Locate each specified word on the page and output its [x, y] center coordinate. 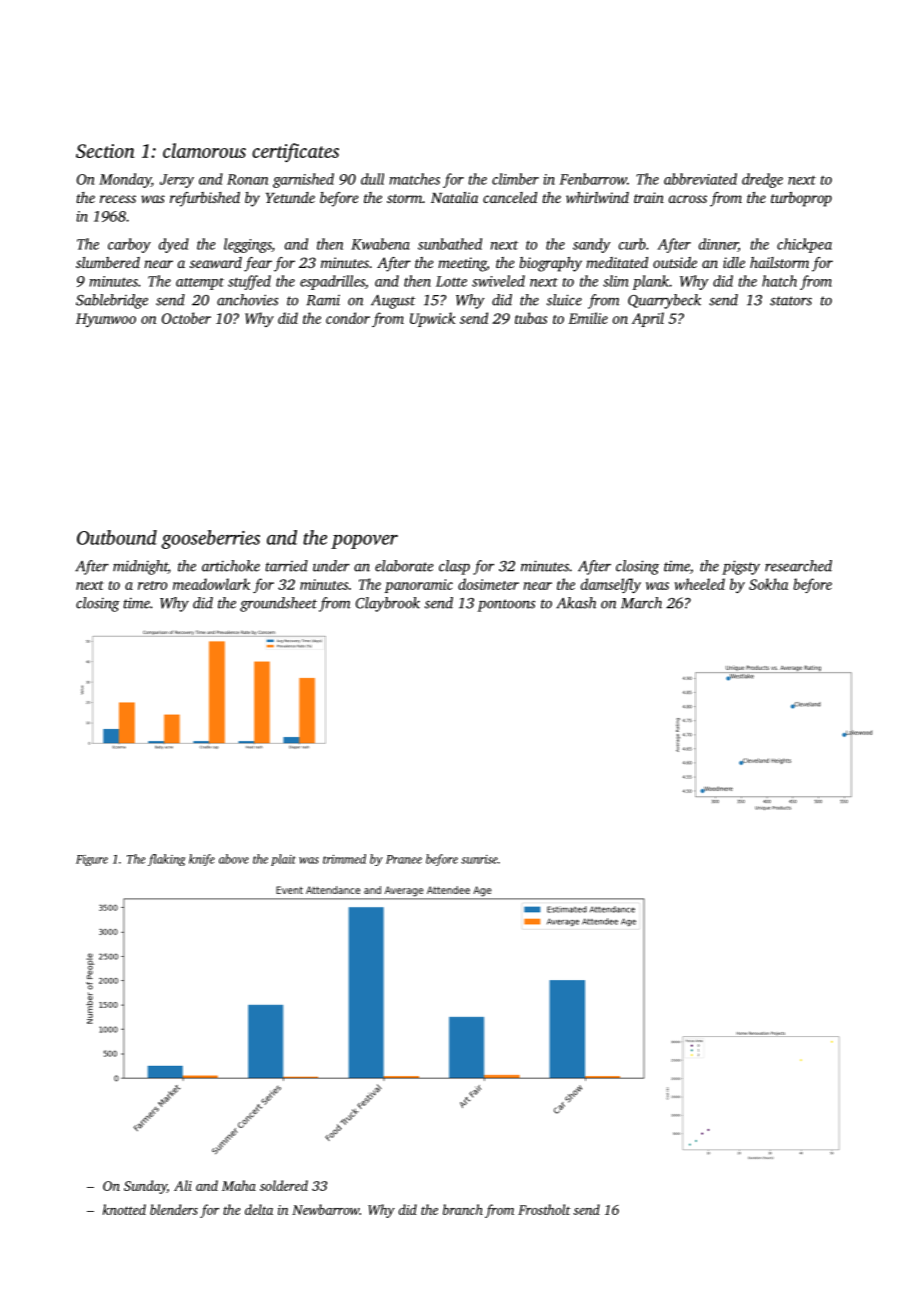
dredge [762, 180]
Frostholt [544, 1209]
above [234, 859]
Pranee [404, 859]
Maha [239, 1185]
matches [414, 179]
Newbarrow [326, 1209]
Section [105, 151]
